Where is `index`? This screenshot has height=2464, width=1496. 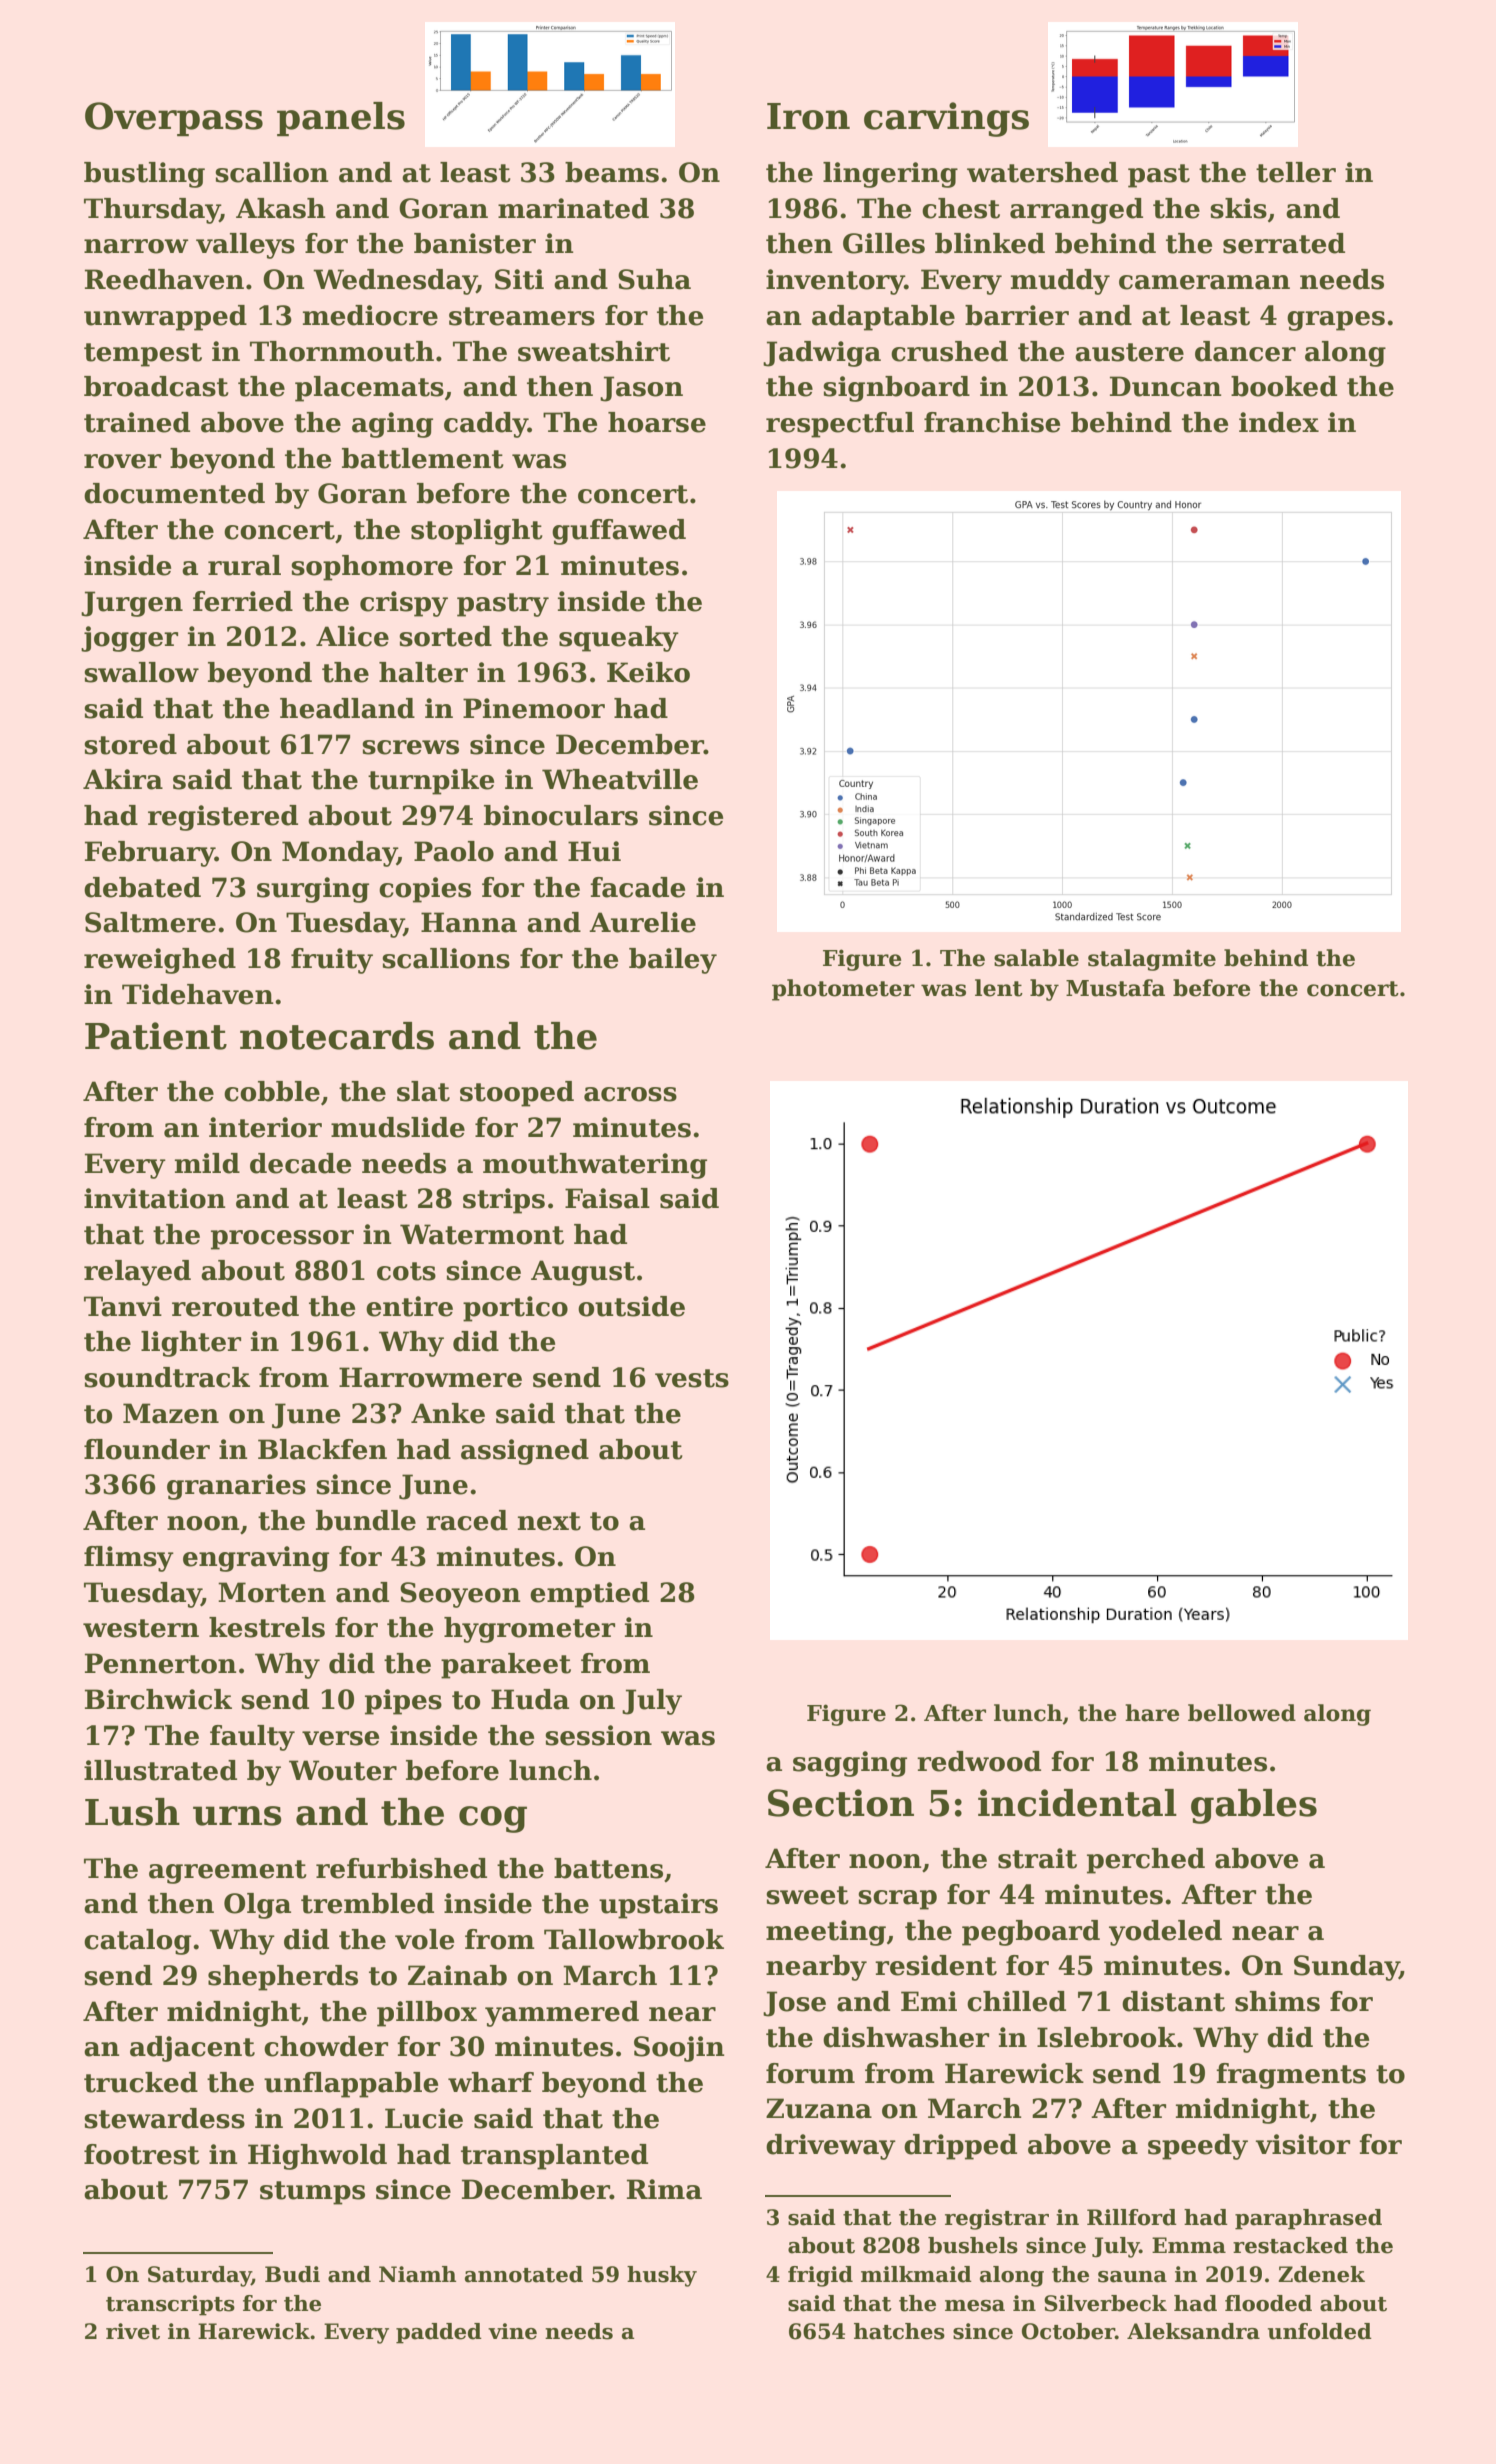
index is located at coordinates (1279, 422).
